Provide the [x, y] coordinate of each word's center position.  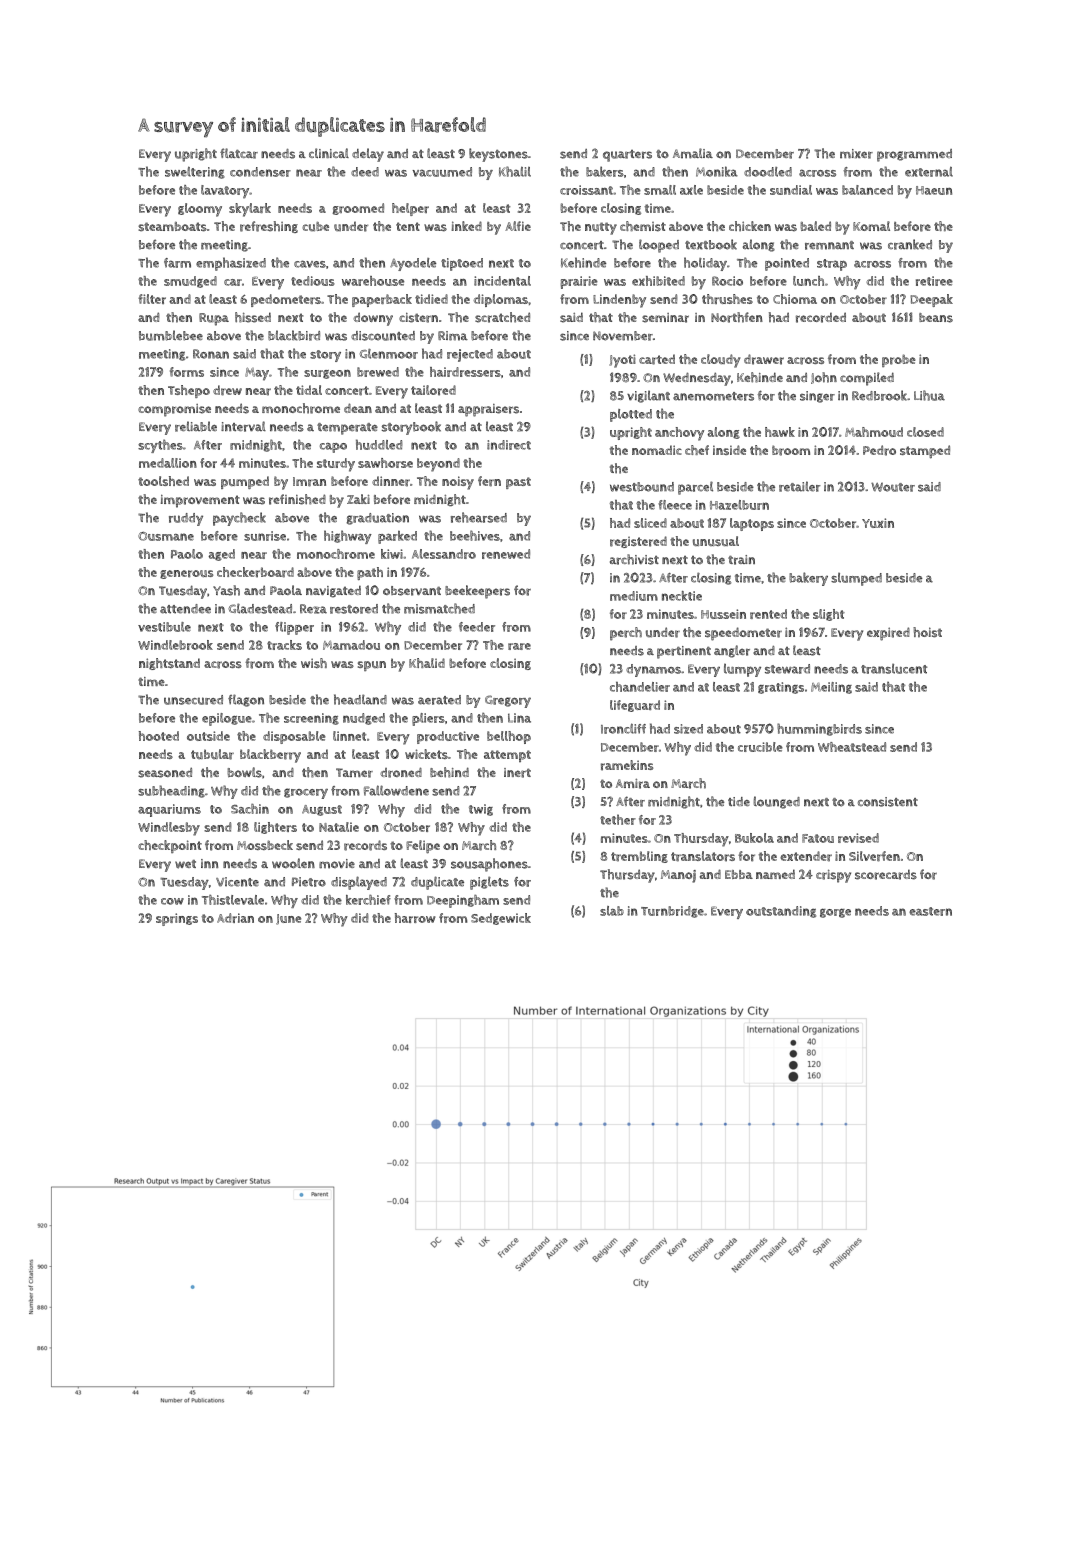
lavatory [225, 192]
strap [832, 265]
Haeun [934, 190]
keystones [498, 155]
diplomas [500, 300]
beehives [475, 535]
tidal [309, 390]
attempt [507, 756]
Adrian [235, 918]
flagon [246, 700]
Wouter [893, 487]
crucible [760, 747]
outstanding [781, 912]
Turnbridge [672, 912]
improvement [200, 501]
